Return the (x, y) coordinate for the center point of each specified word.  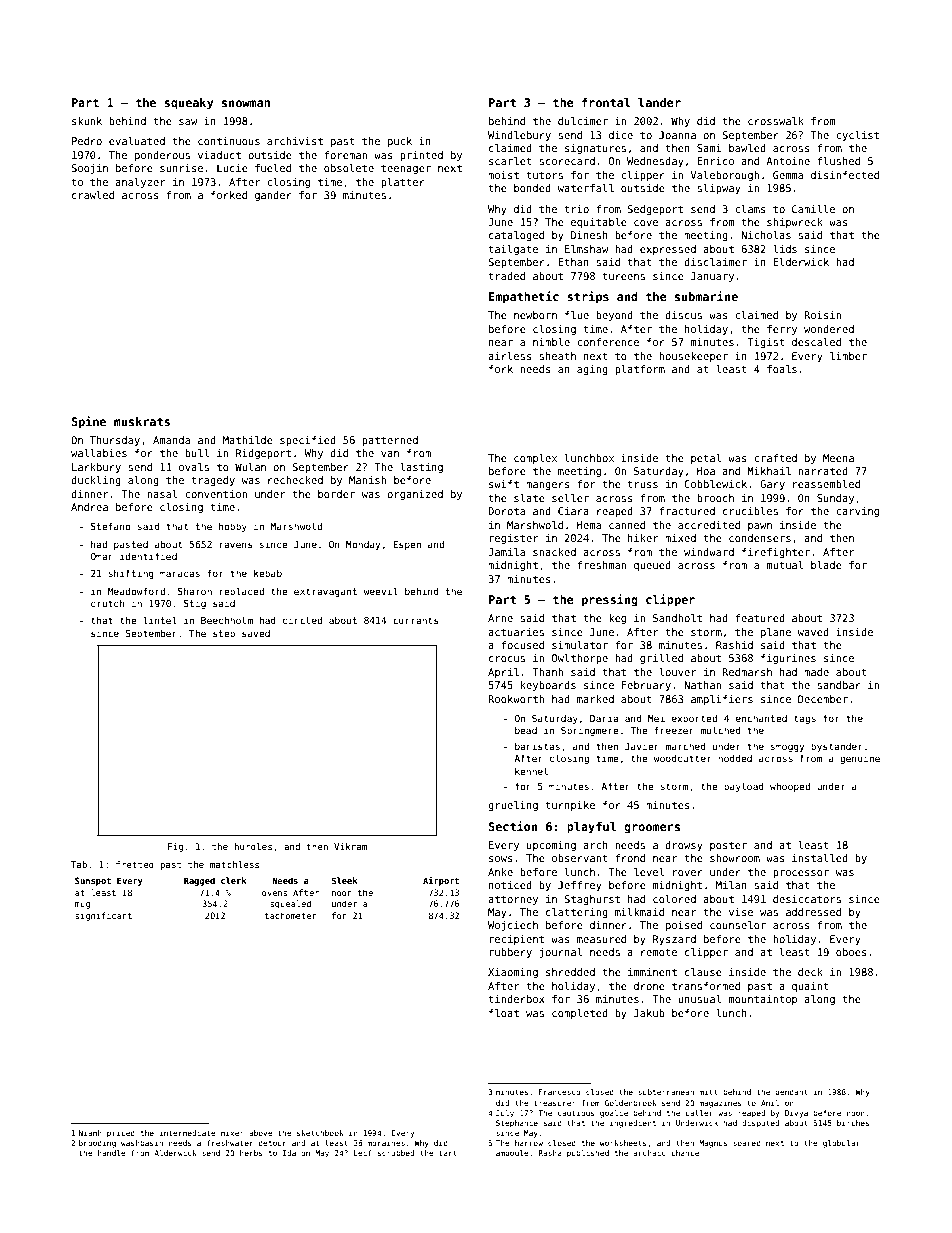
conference (608, 342)
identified (148, 556)
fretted (135, 864)
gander (273, 196)
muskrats (142, 421)
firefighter (776, 553)
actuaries (516, 632)
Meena (838, 458)
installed (820, 858)
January (712, 277)
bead (526, 730)
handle (112, 1153)
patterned (390, 441)
